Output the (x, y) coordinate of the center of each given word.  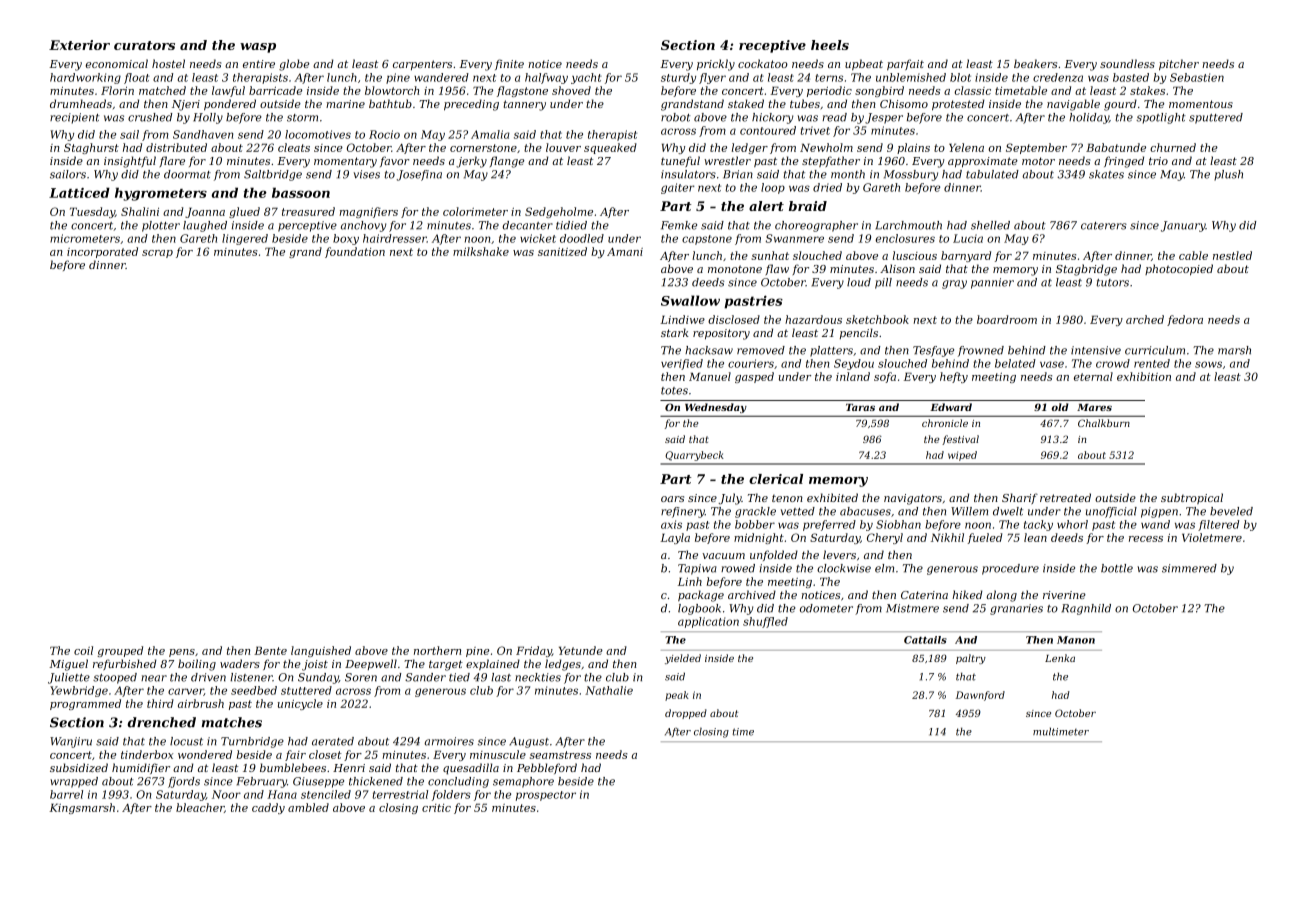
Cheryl (885, 538)
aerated (333, 741)
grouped (120, 651)
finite (509, 64)
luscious (915, 255)
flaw (777, 269)
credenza (1058, 77)
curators (144, 45)
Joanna (205, 212)
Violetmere (1212, 537)
